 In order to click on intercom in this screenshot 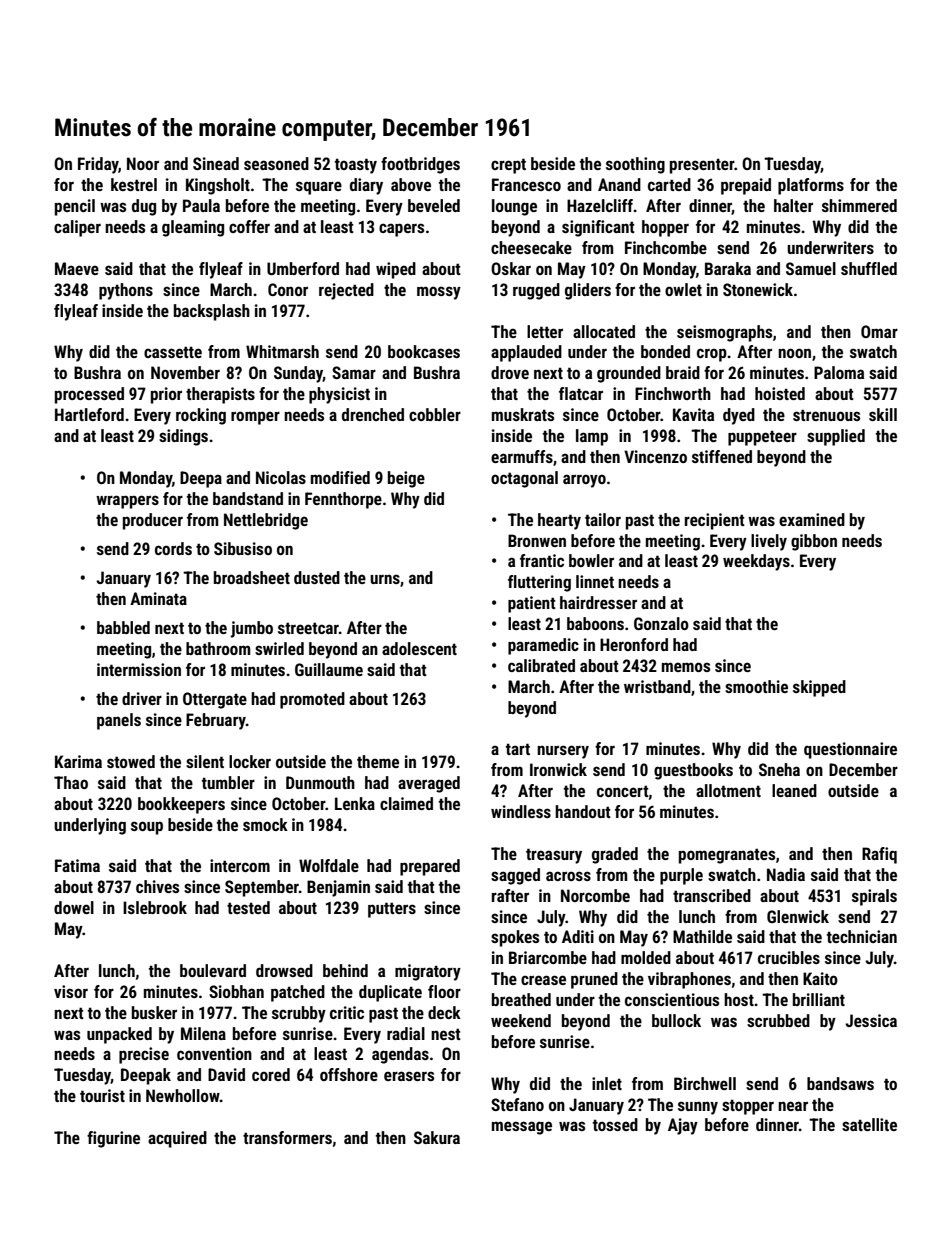, I will do `click(240, 865)`.
